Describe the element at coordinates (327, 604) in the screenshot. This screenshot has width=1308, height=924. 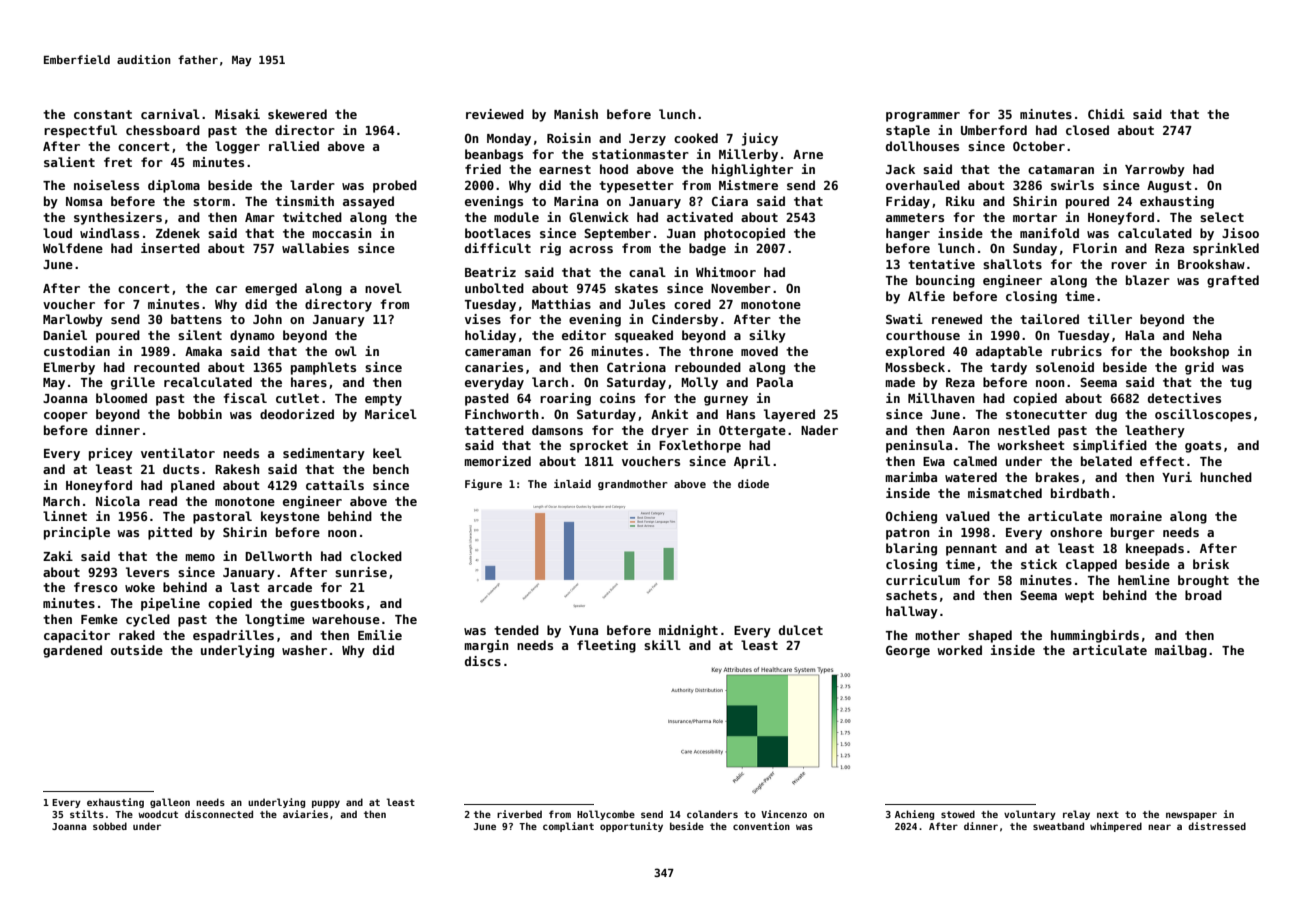
I see `guestbooks` at that location.
